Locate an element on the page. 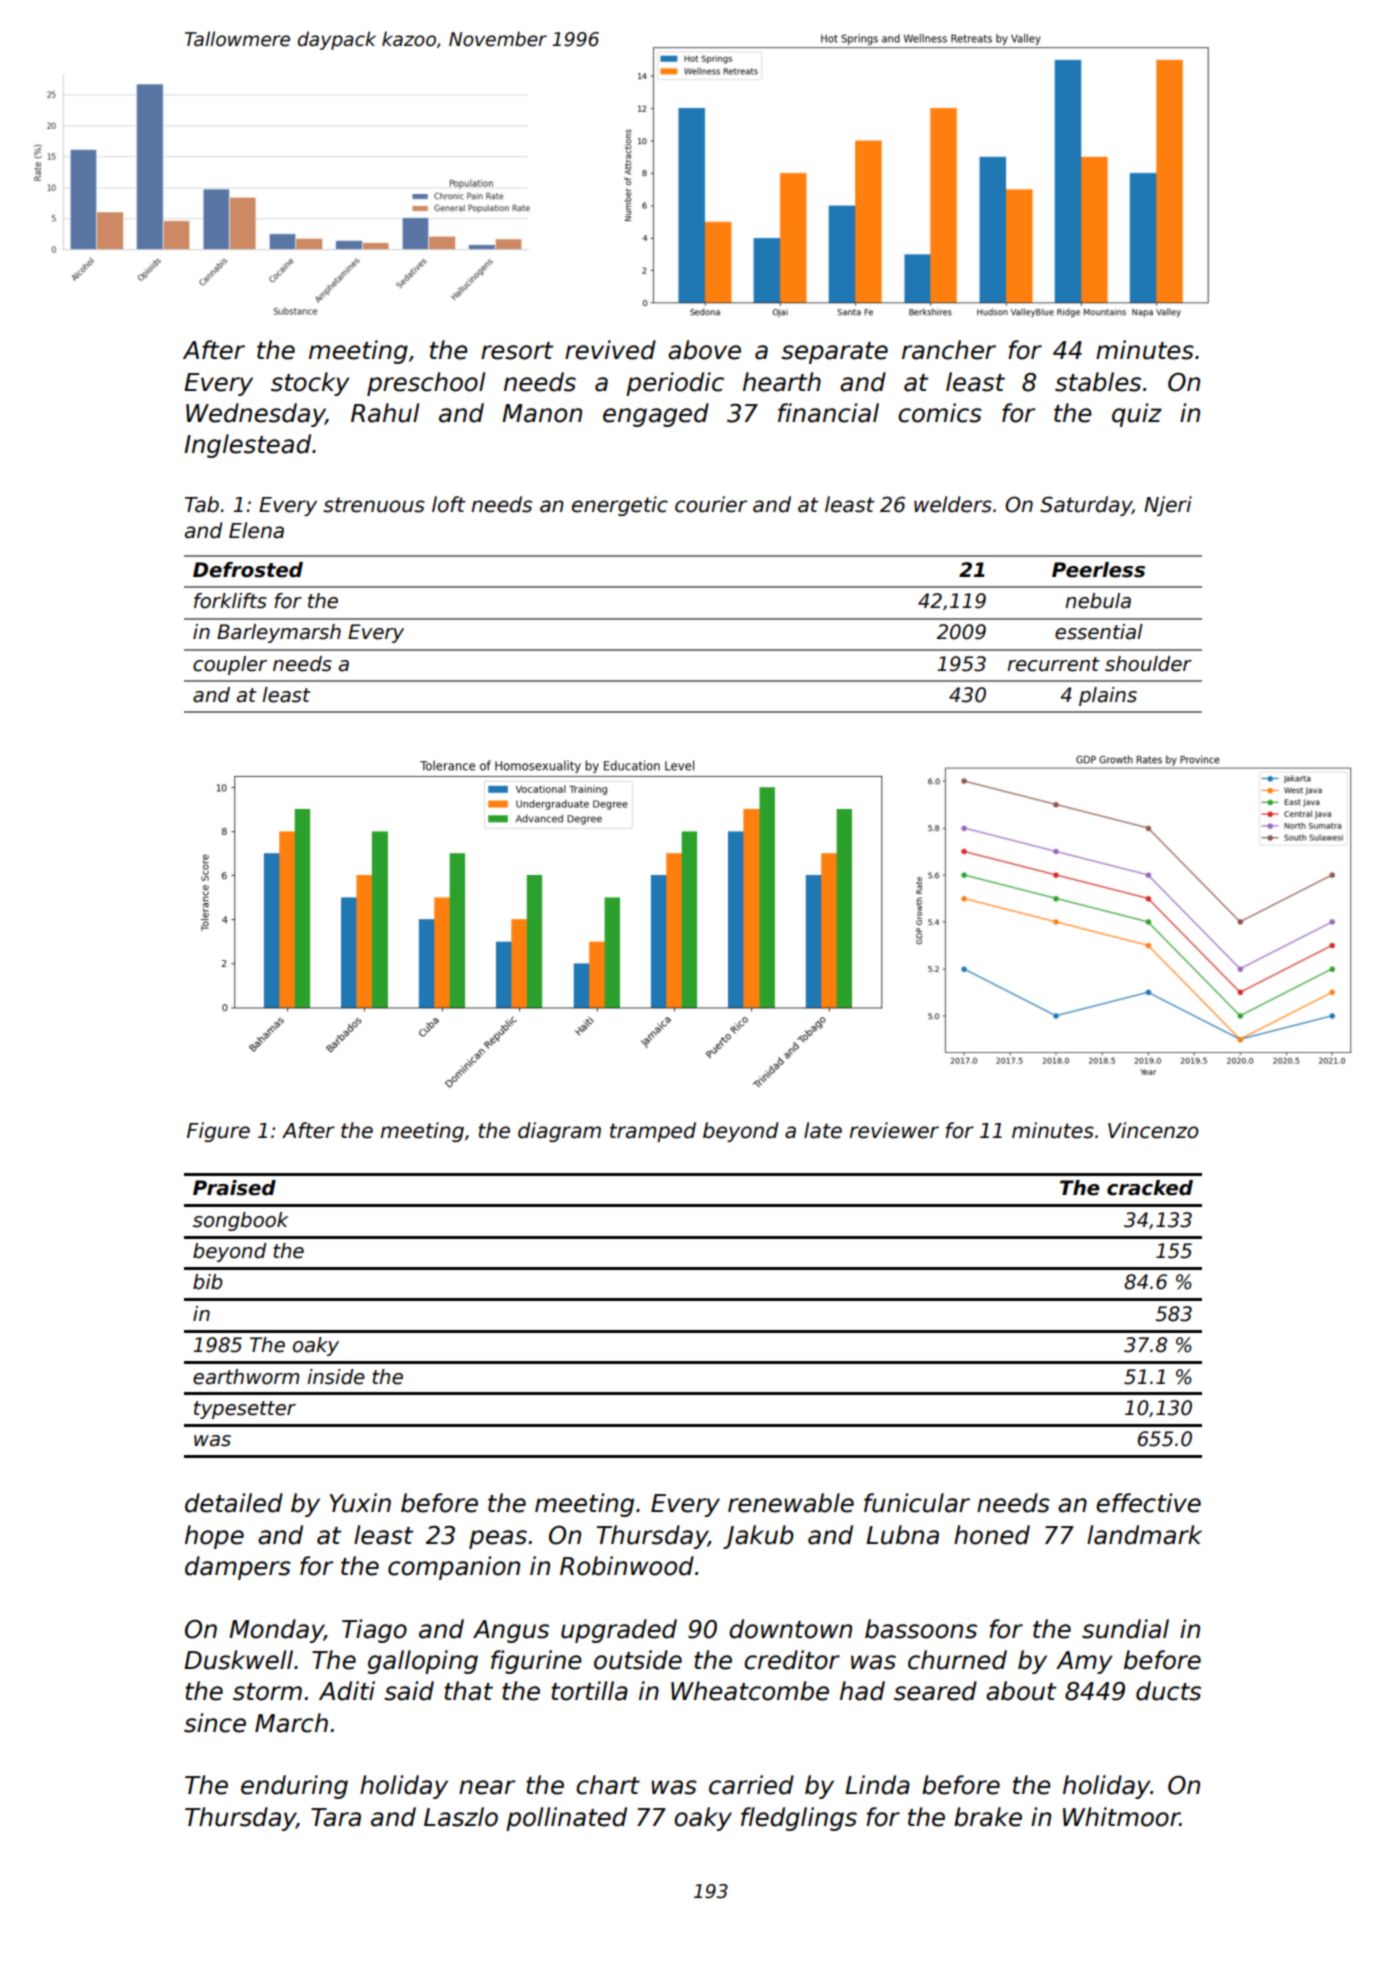 The image size is (1386, 1969). reviewer is located at coordinates (894, 1130).
